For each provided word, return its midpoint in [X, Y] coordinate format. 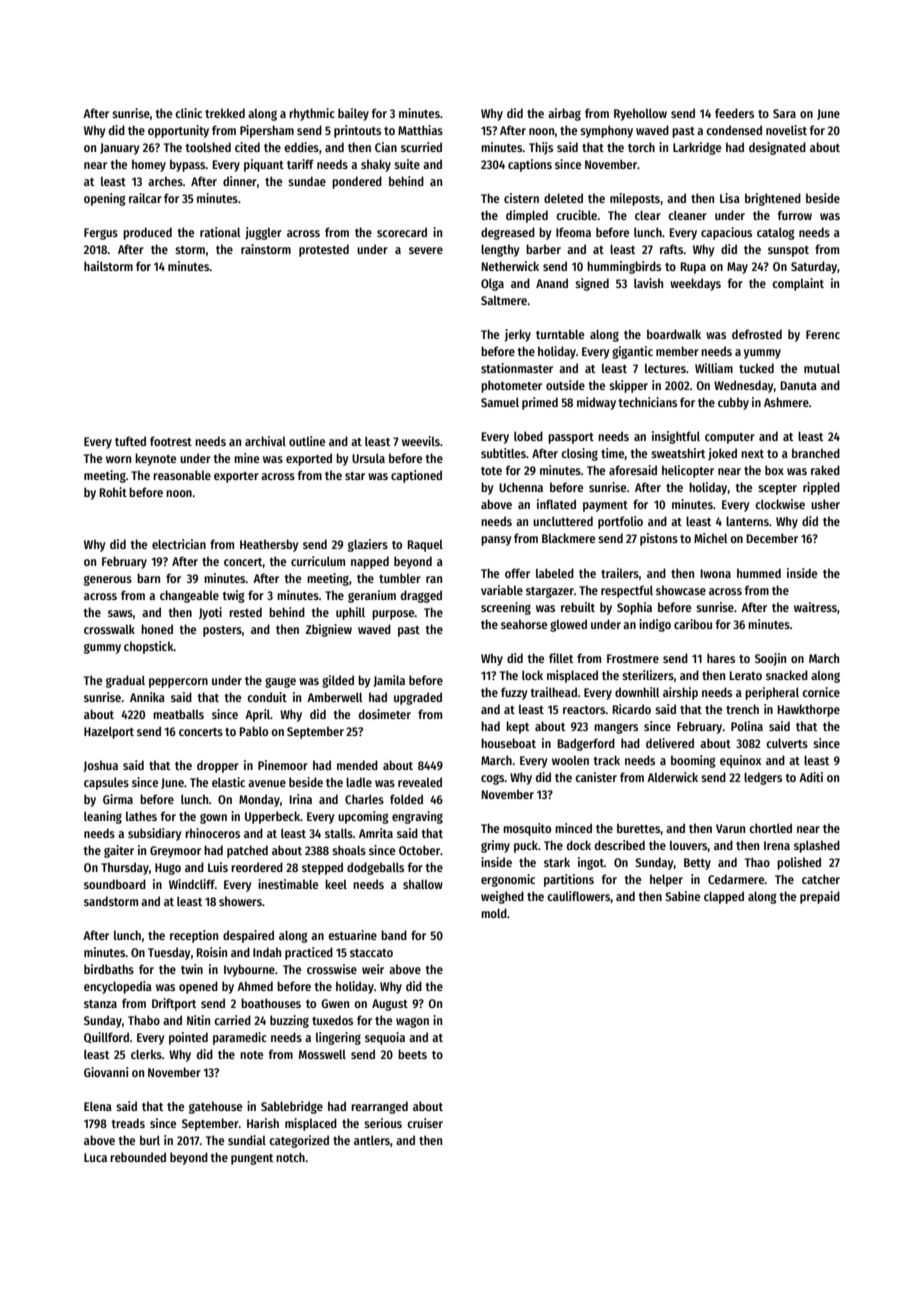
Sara [784, 113]
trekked [225, 113]
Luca [95, 1157]
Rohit [113, 492]
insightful [676, 437]
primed [540, 403]
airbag [564, 114]
